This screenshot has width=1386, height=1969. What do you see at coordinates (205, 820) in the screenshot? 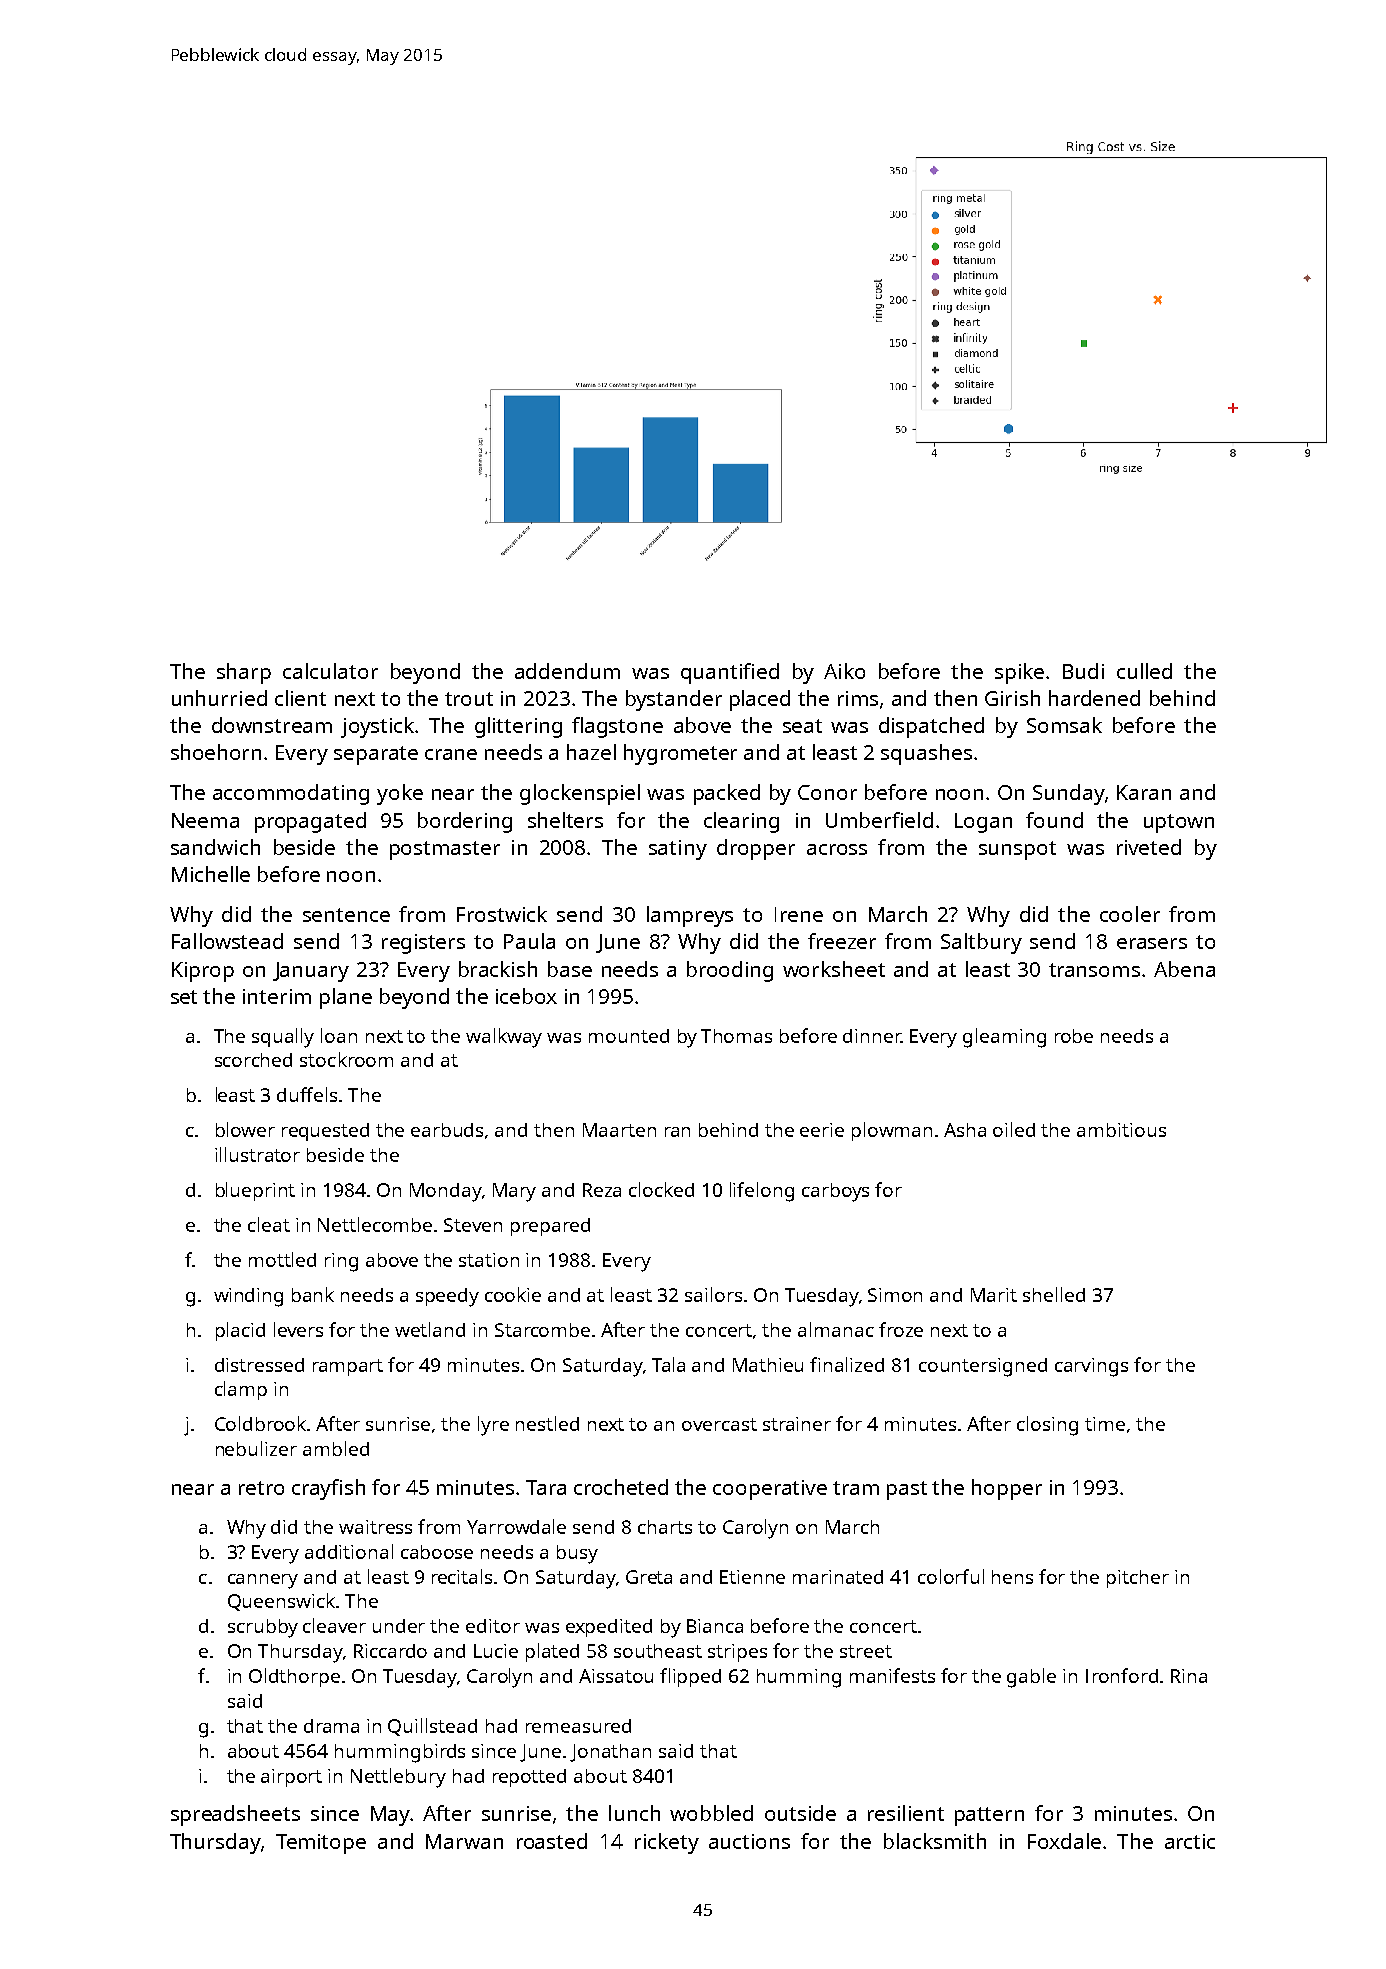
I see `Neema` at bounding box center [205, 820].
